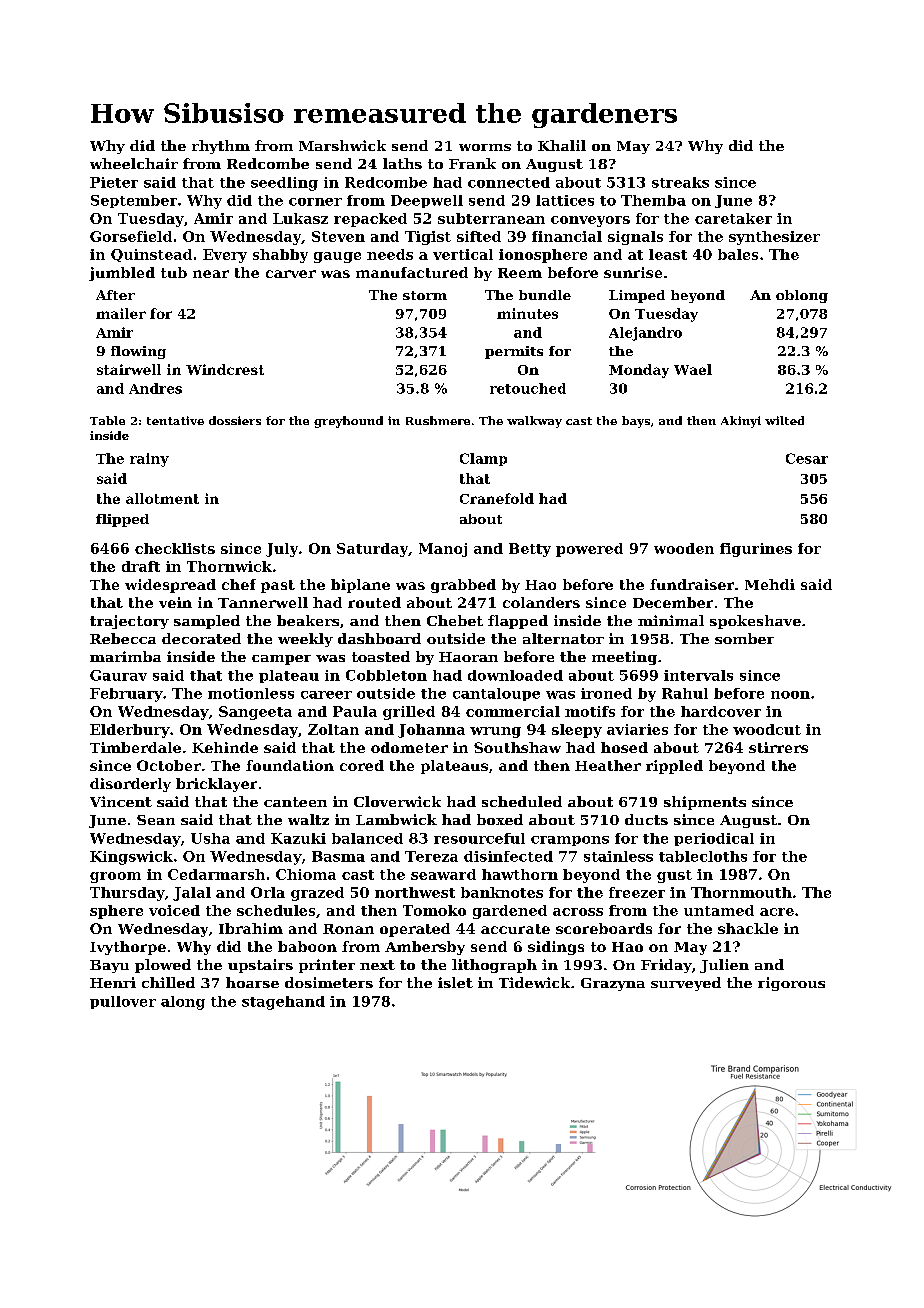 This page has height=1308, width=924. Describe the element at coordinates (733, 218) in the page. I see `caretaker` at that location.
